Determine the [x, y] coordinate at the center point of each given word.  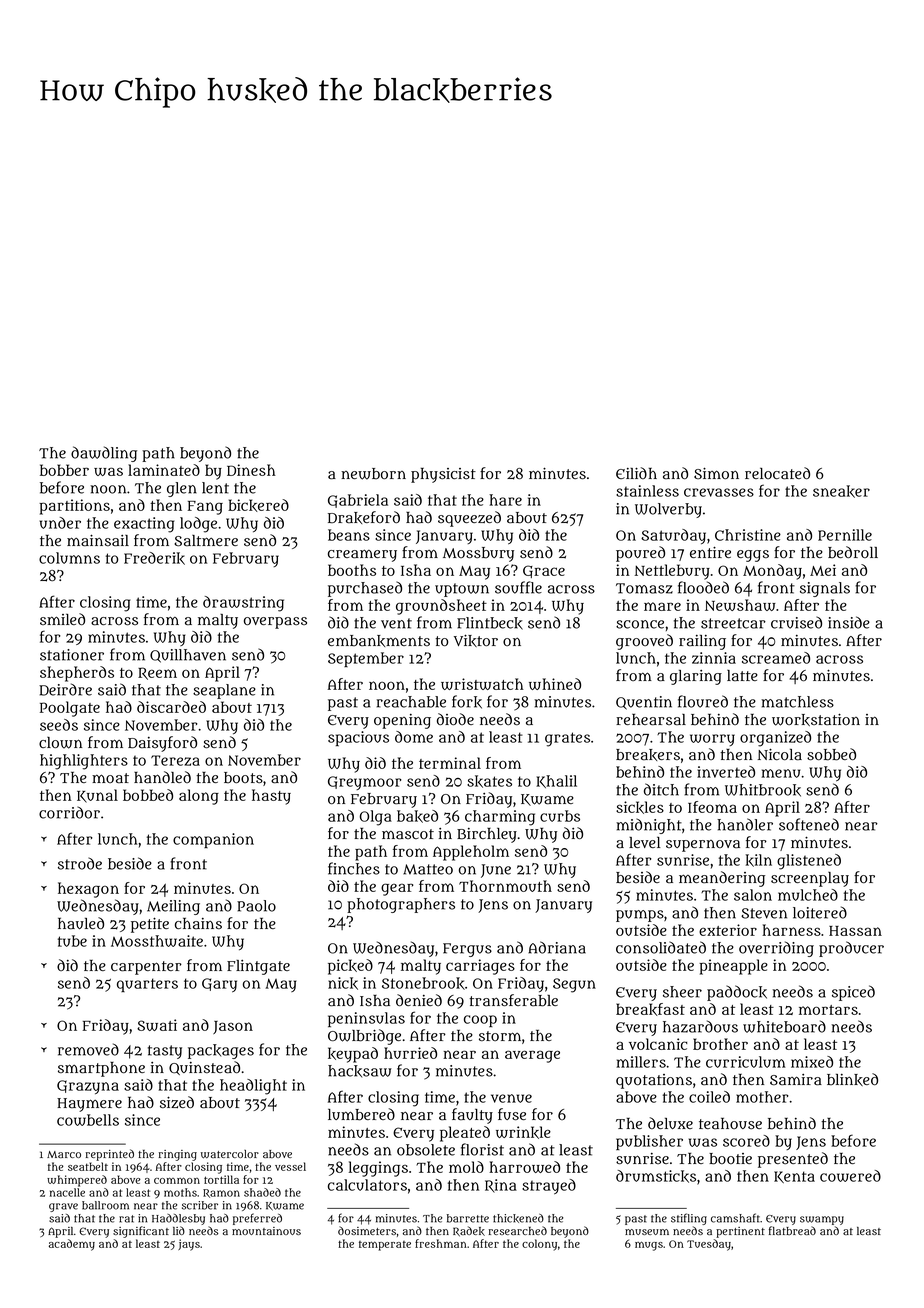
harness [791, 930]
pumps [640, 916]
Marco [64, 1154]
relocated [777, 473]
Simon [716, 473]
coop [480, 1021]
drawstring [243, 604]
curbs [560, 816]
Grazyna [88, 1087]
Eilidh [636, 473]
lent [215, 488]
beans [349, 535]
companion [213, 840]
